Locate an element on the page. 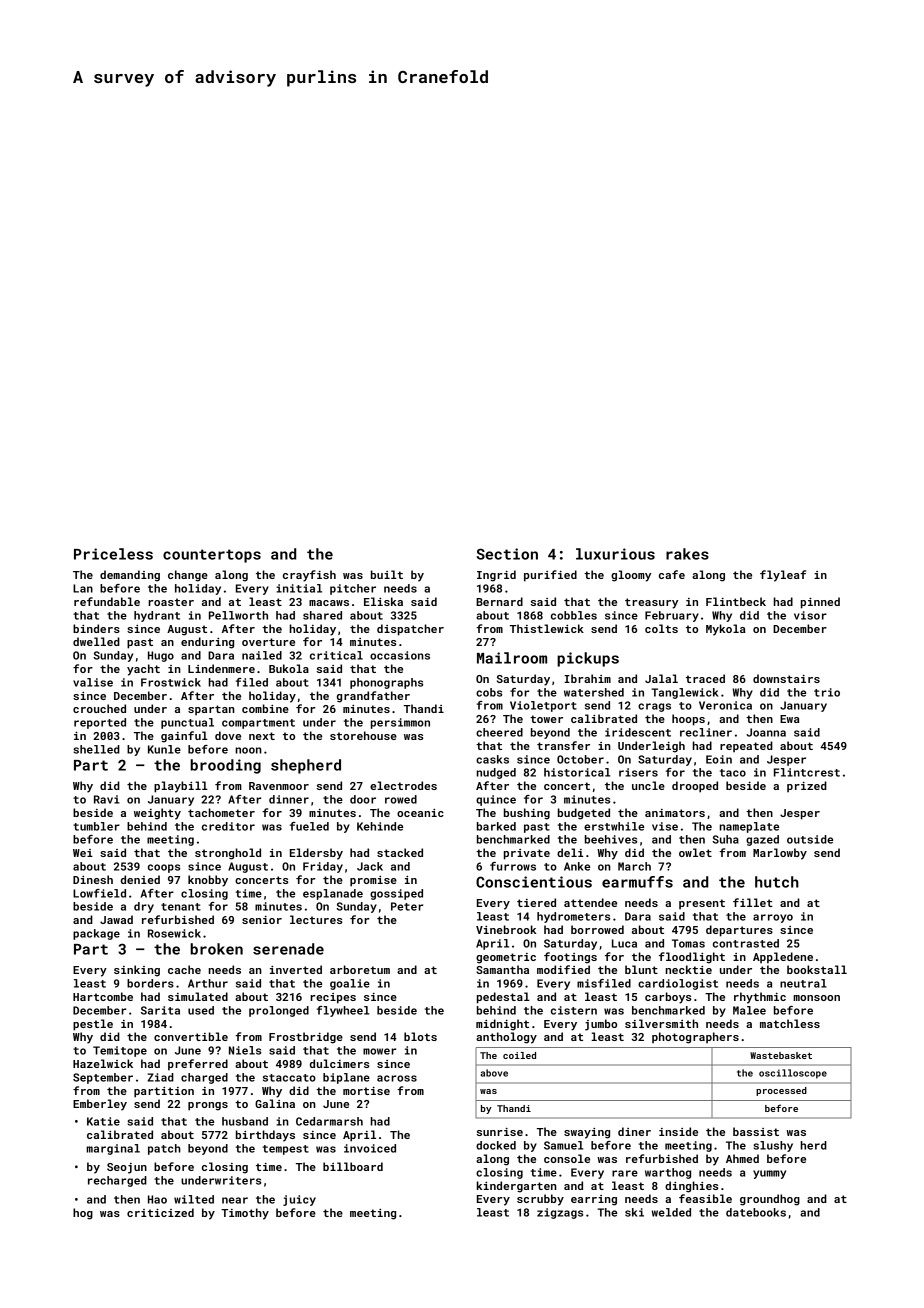 The height and width of the document is (1308, 924). electrodes is located at coordinates (403, 785).
